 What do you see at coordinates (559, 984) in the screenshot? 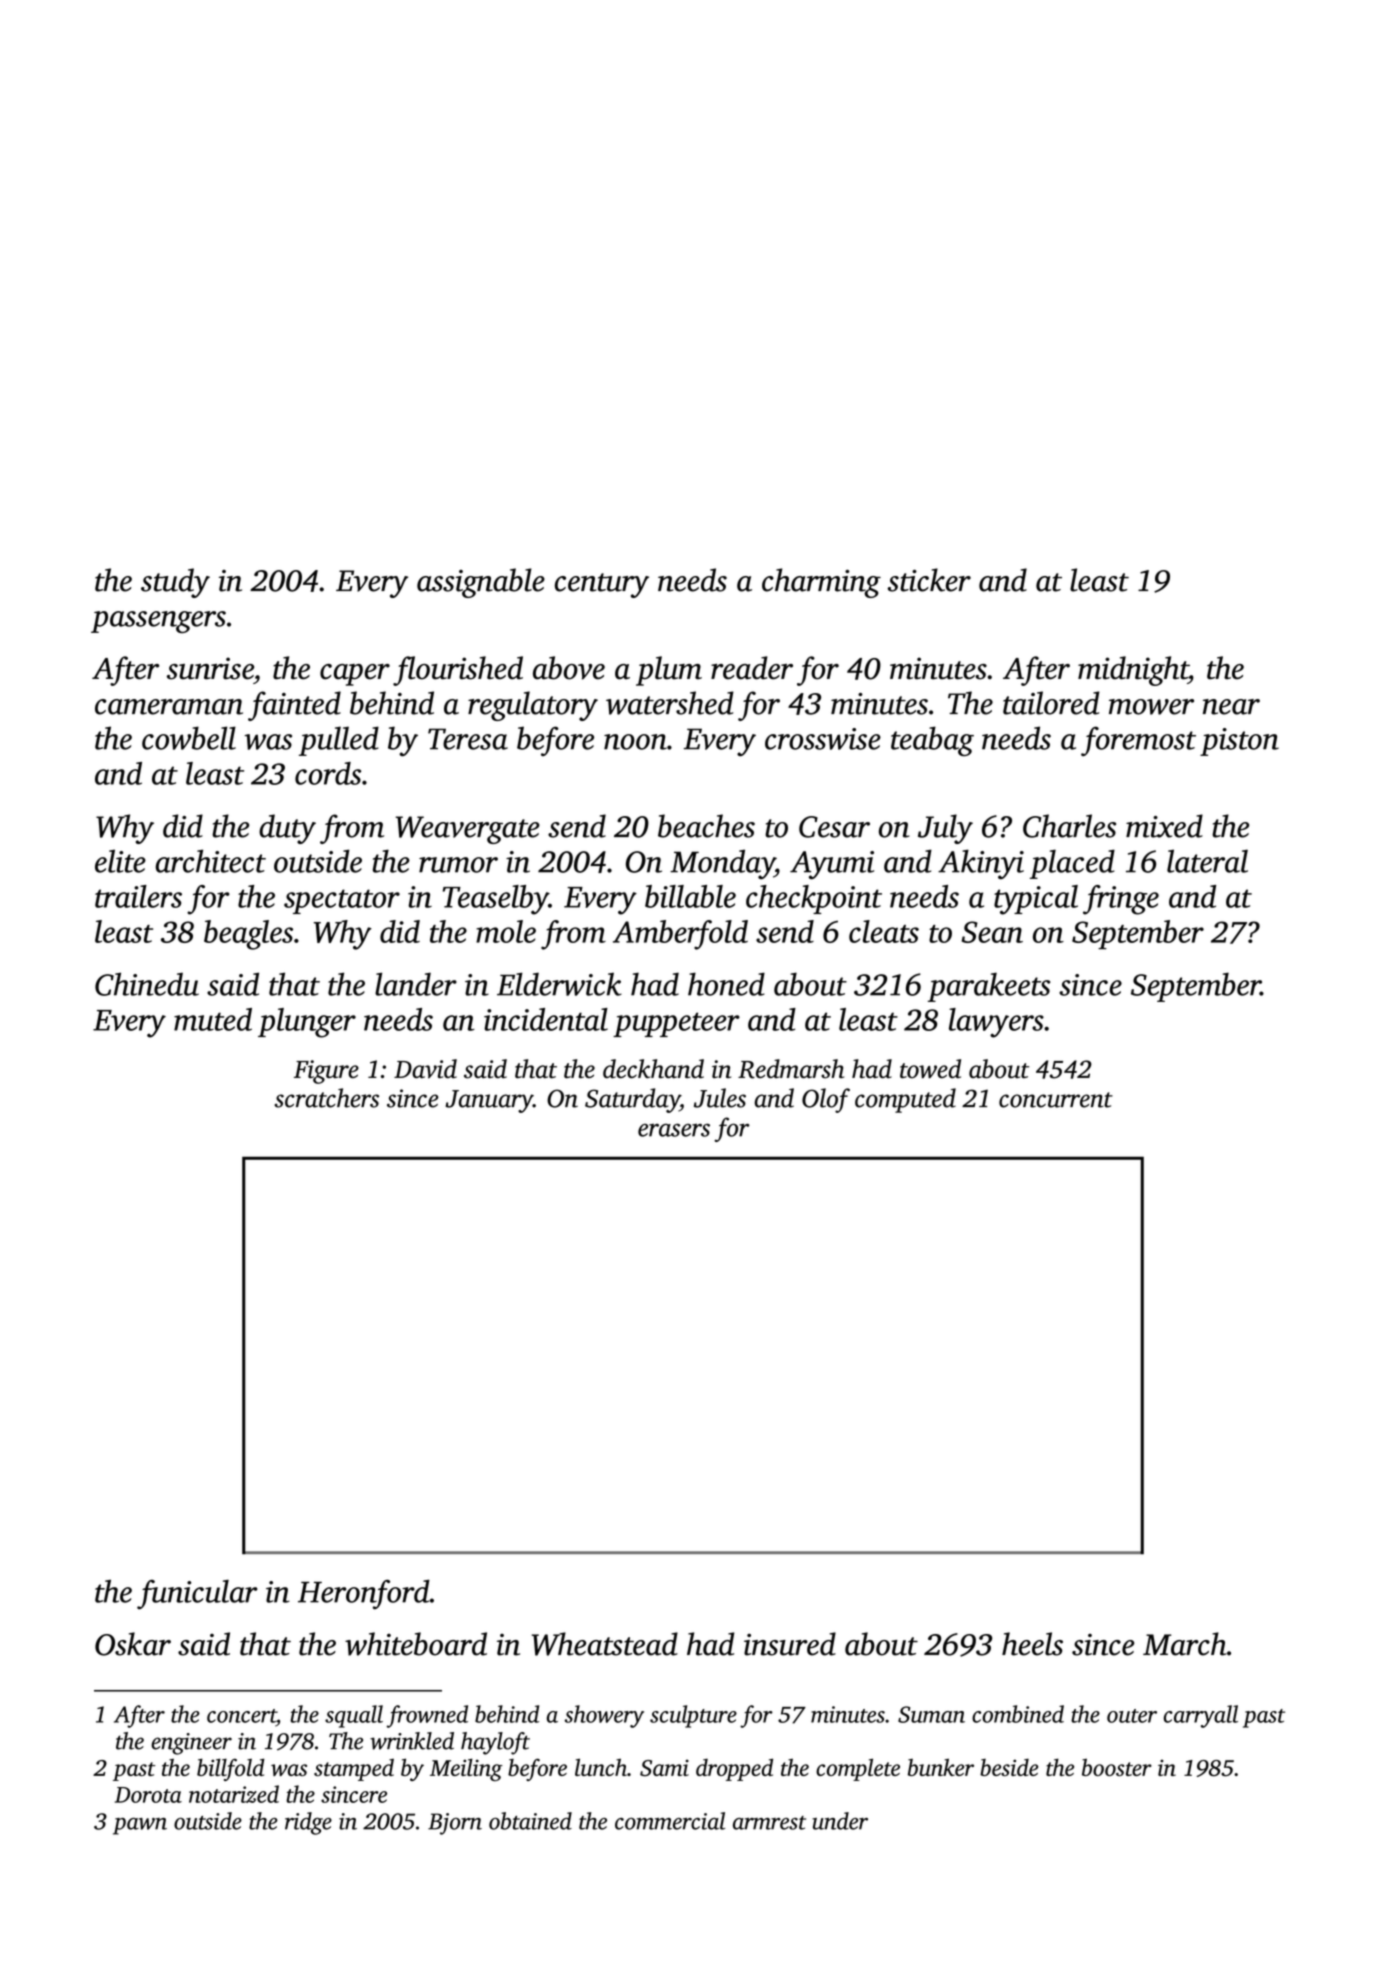
I see `Elderwick` at bounding box center [559, 984].
